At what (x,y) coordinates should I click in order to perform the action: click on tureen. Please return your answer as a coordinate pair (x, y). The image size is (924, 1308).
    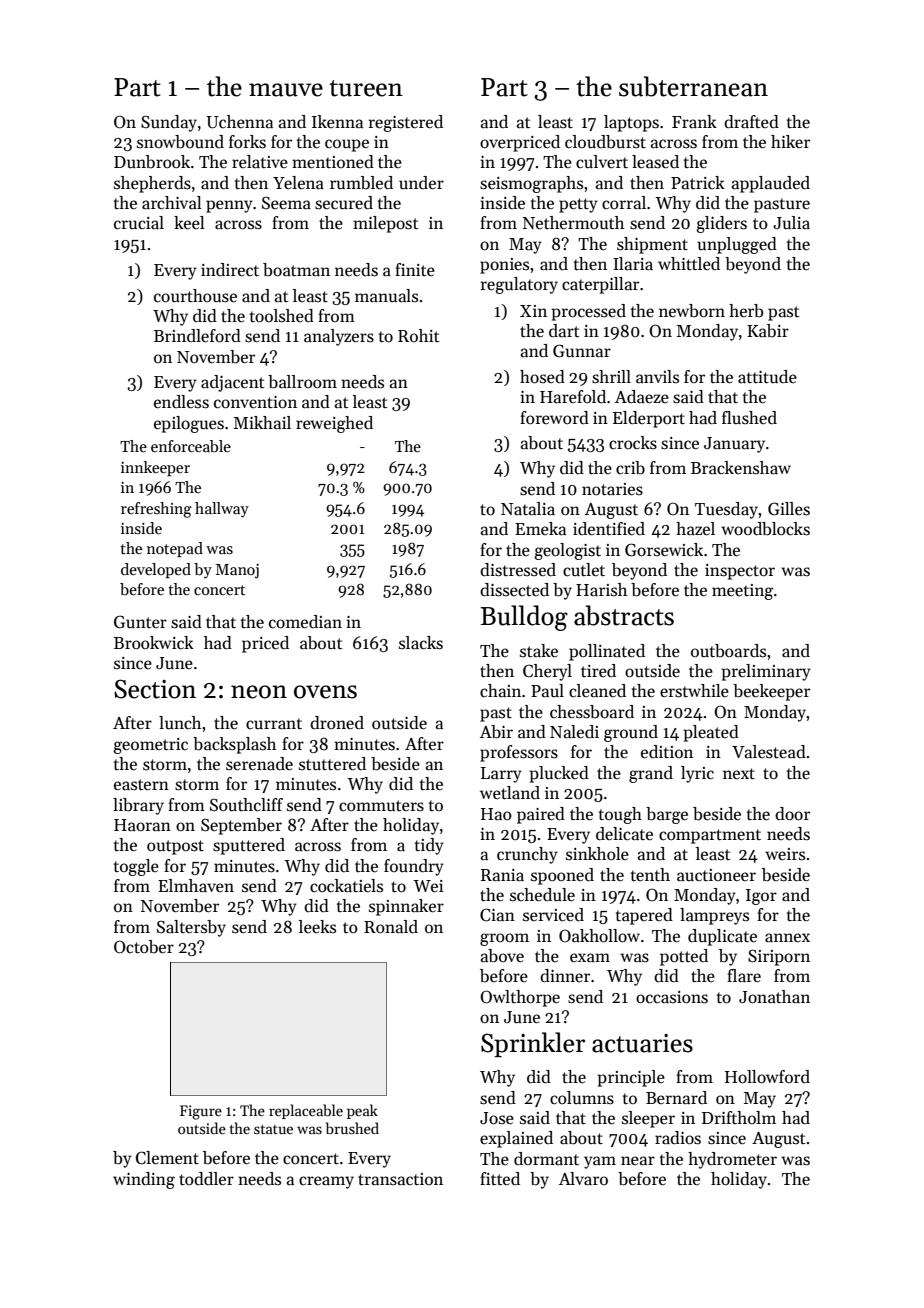
    Looking at the image, I should click on (366, 88).
